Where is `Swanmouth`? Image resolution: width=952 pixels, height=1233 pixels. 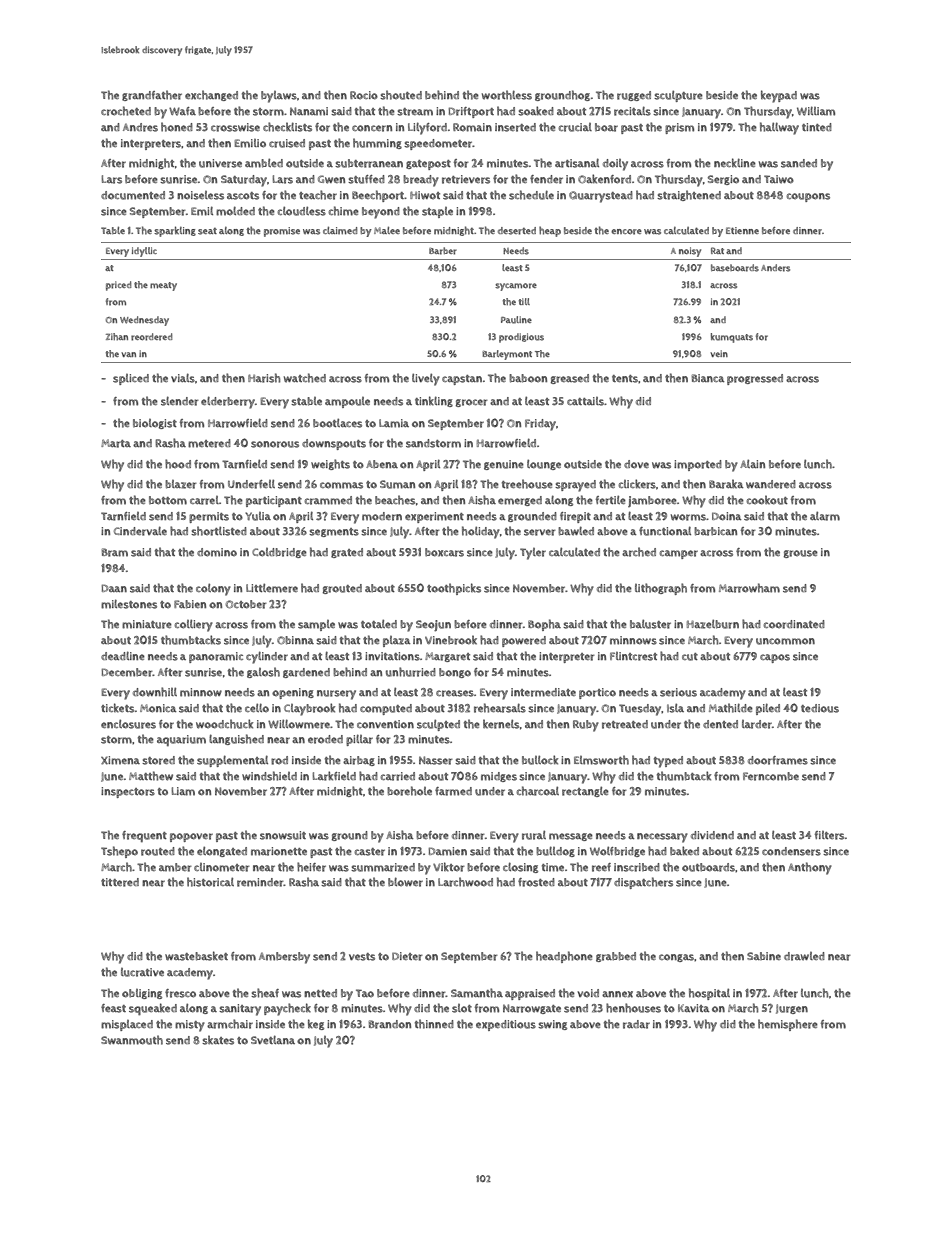
Swanmouth is located at coordinates (132, 1040).
